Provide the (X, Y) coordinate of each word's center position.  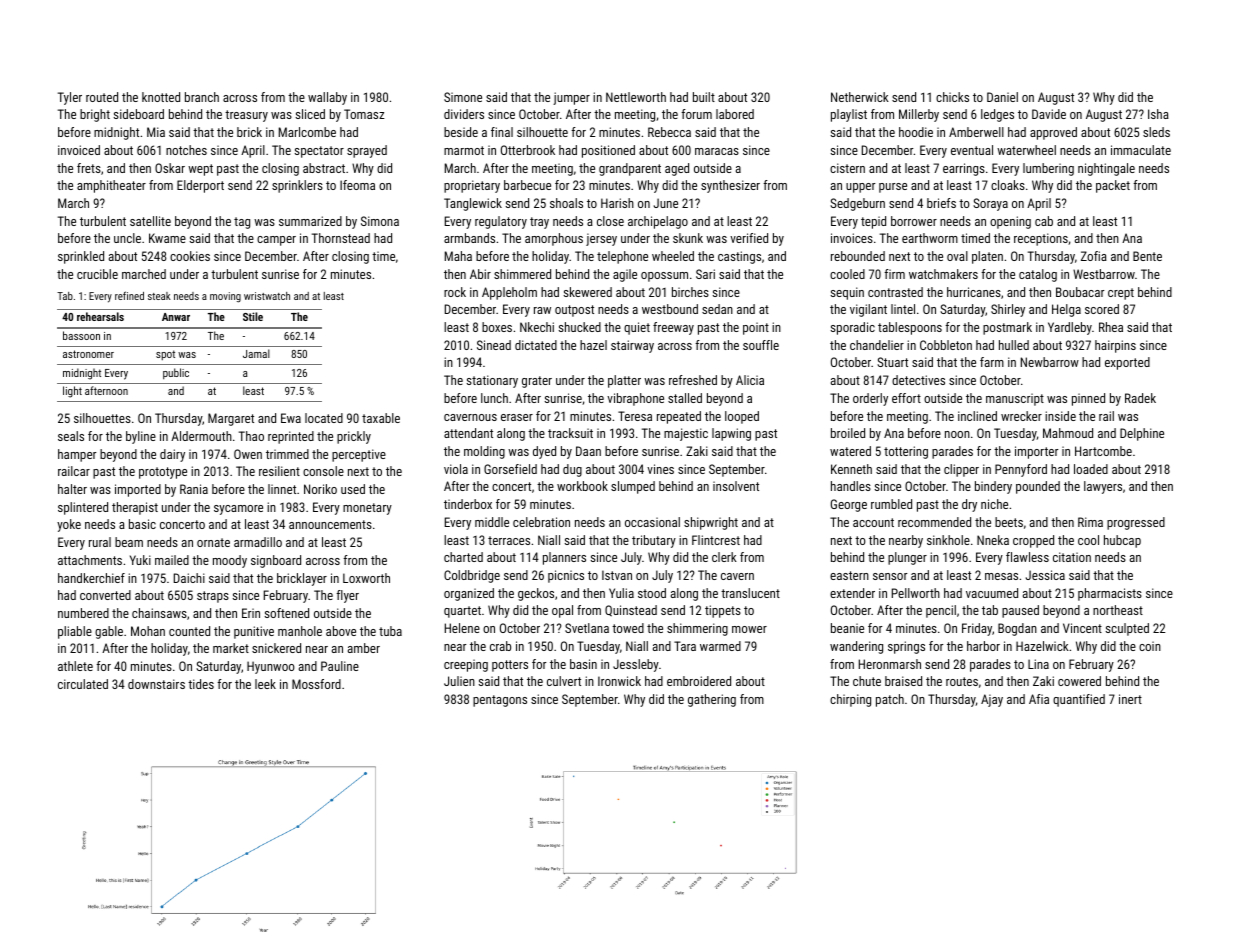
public (176, 373)
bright (95, 115)
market (231, 648)
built (704, 97)
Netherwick (860, 97)
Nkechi (537, 327)
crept (1121, 294)
